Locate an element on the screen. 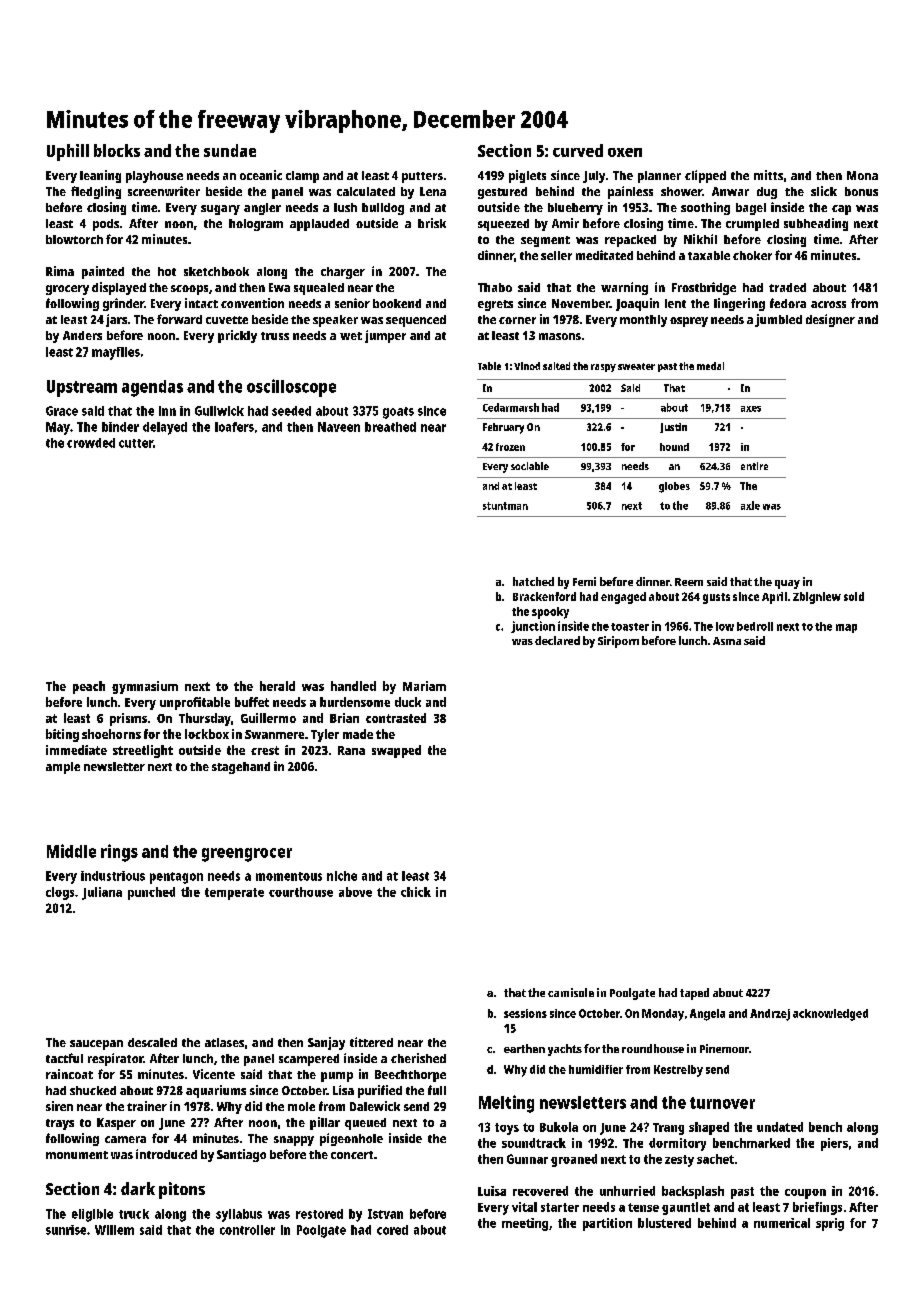 Image resolution: width=924 pixels, height=1308 pixels. Asma is located at coordinates (727, 641).
